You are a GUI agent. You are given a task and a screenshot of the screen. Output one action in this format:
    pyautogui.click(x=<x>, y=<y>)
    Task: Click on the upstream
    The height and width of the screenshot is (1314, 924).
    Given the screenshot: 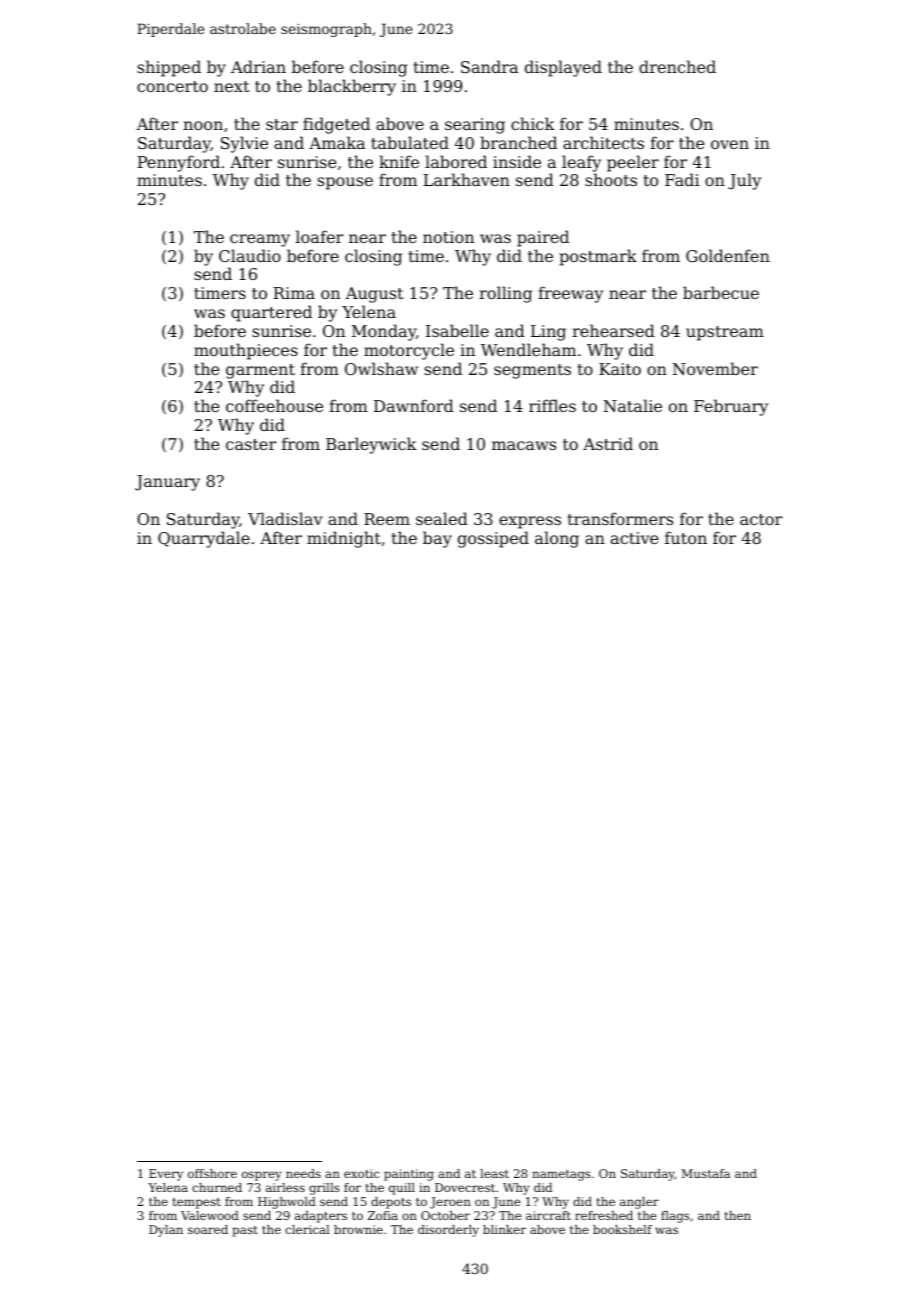 What is the action you would take?
    pyautogui.click(x=725, y=333)
